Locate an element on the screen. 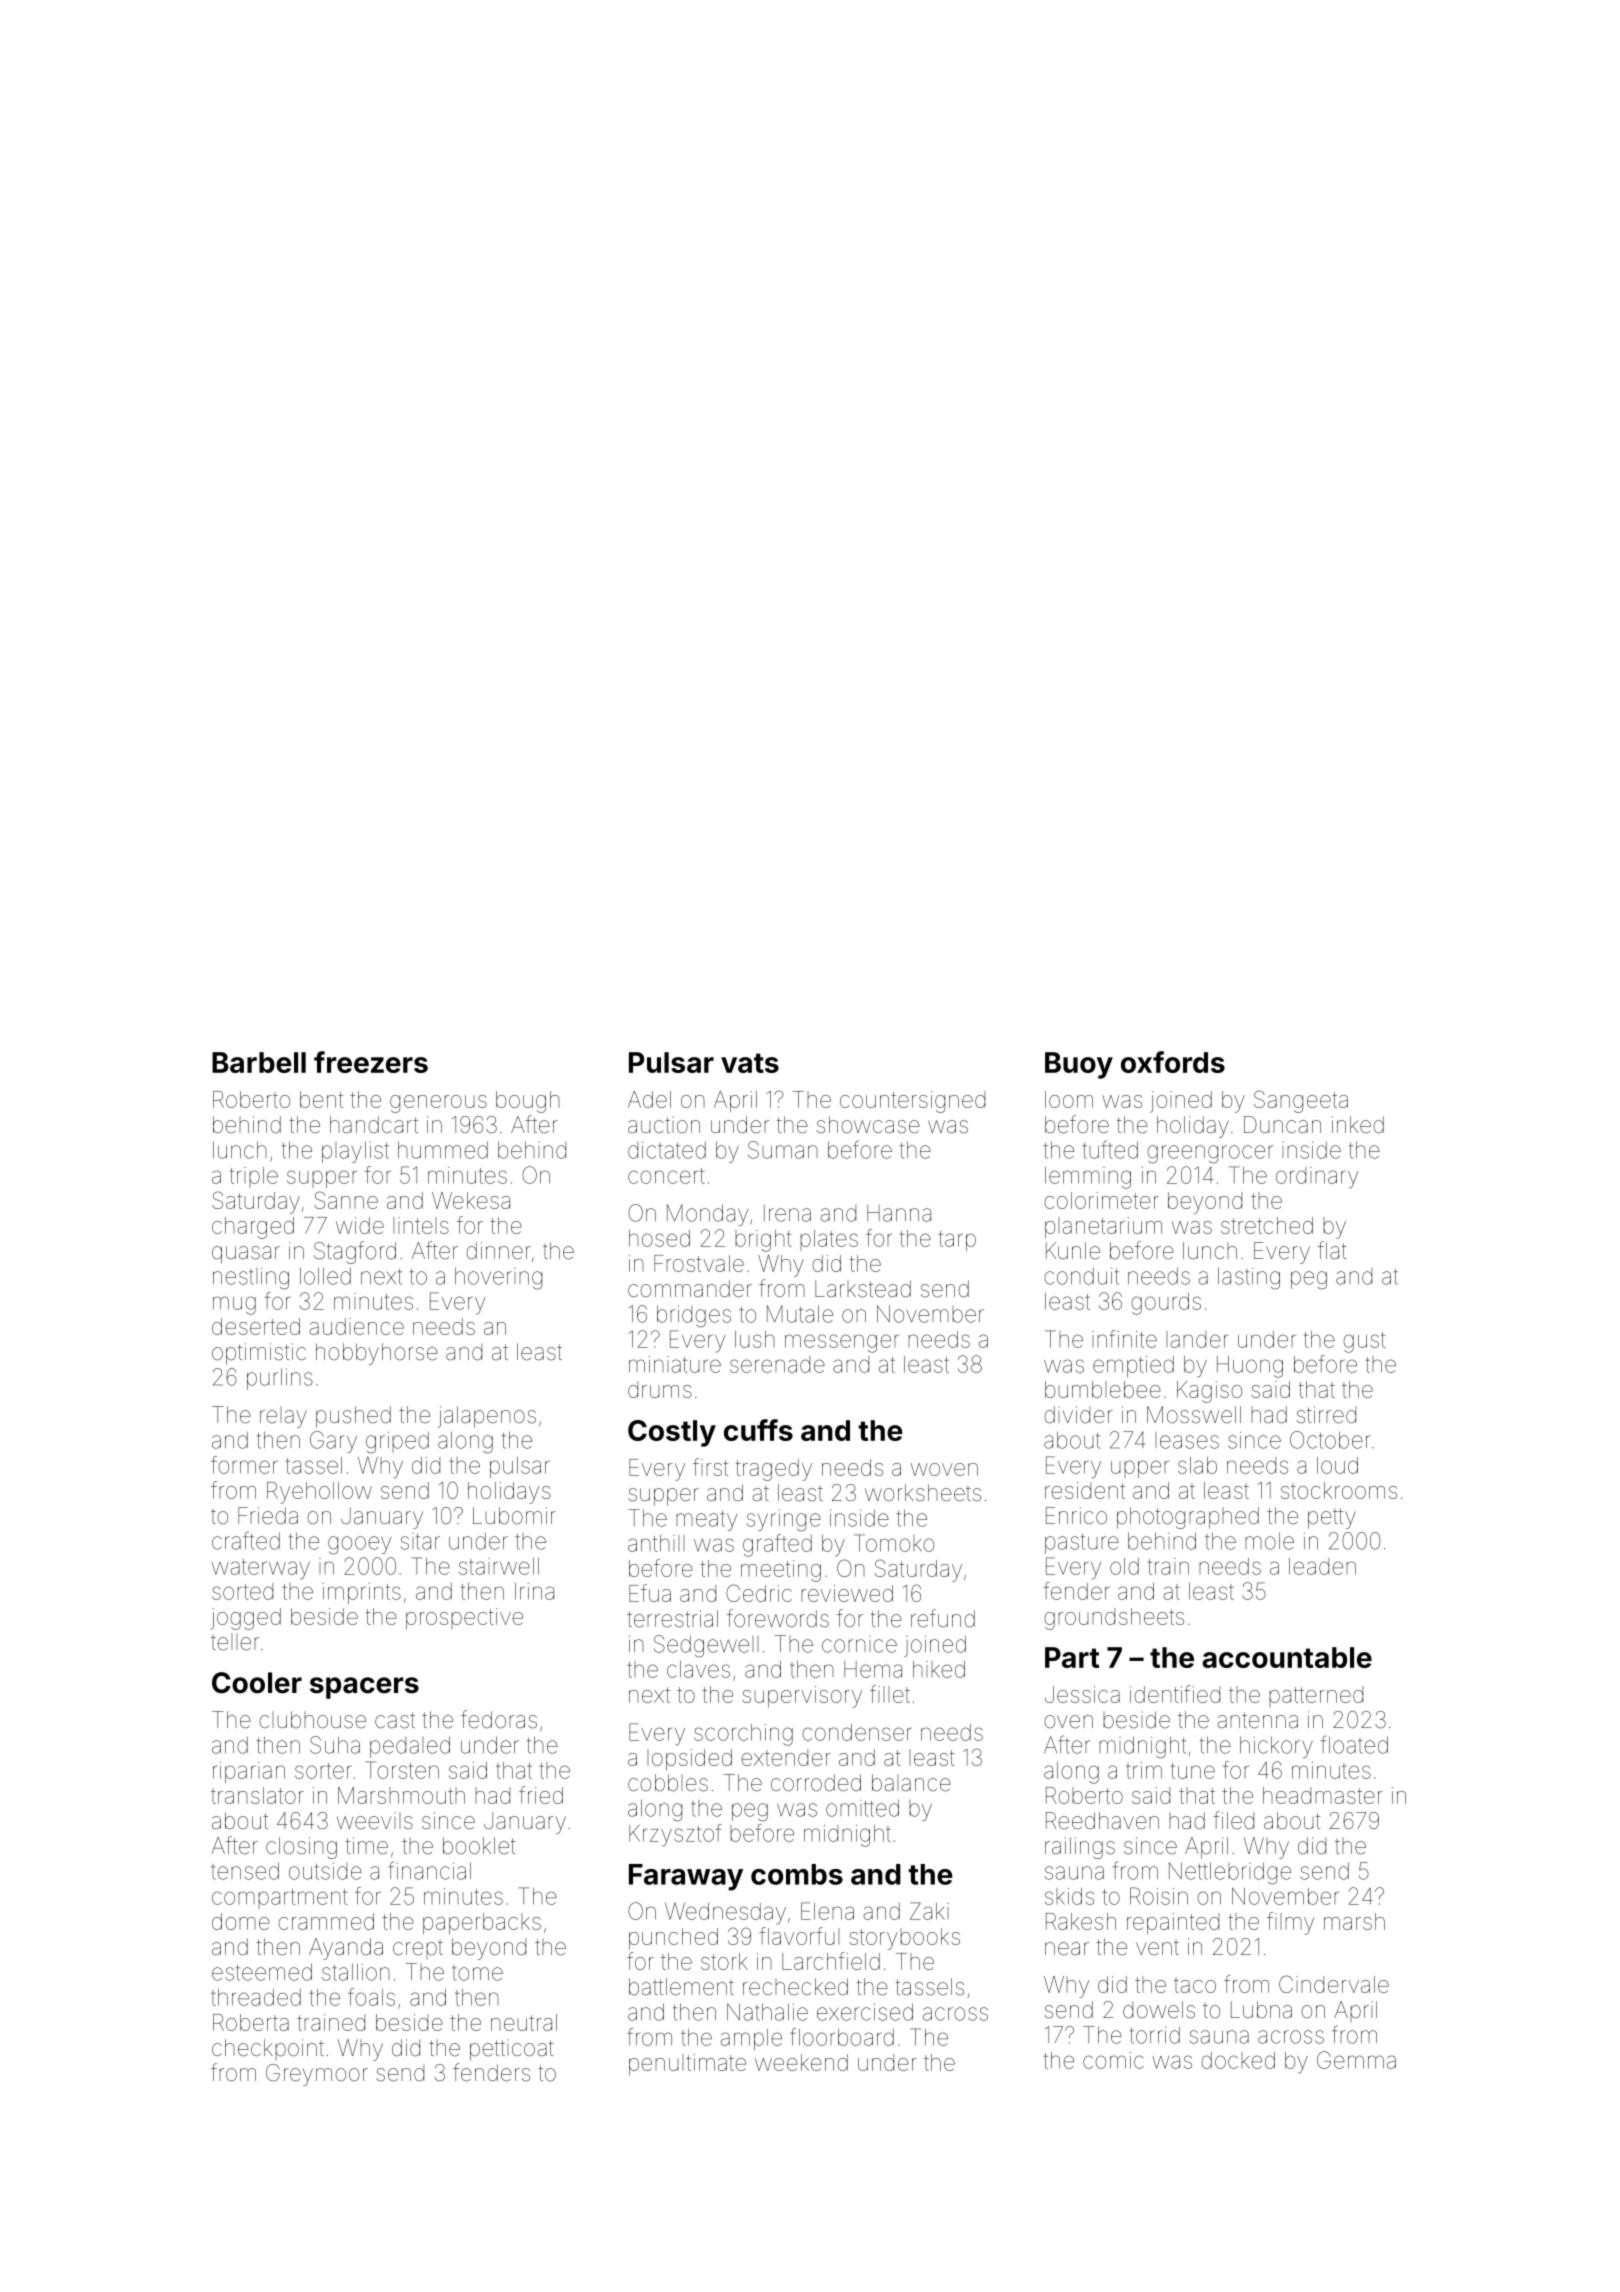 This screenshot has height=2292, width=1620. greengrocer is located at coordinates (1210, 1154).
